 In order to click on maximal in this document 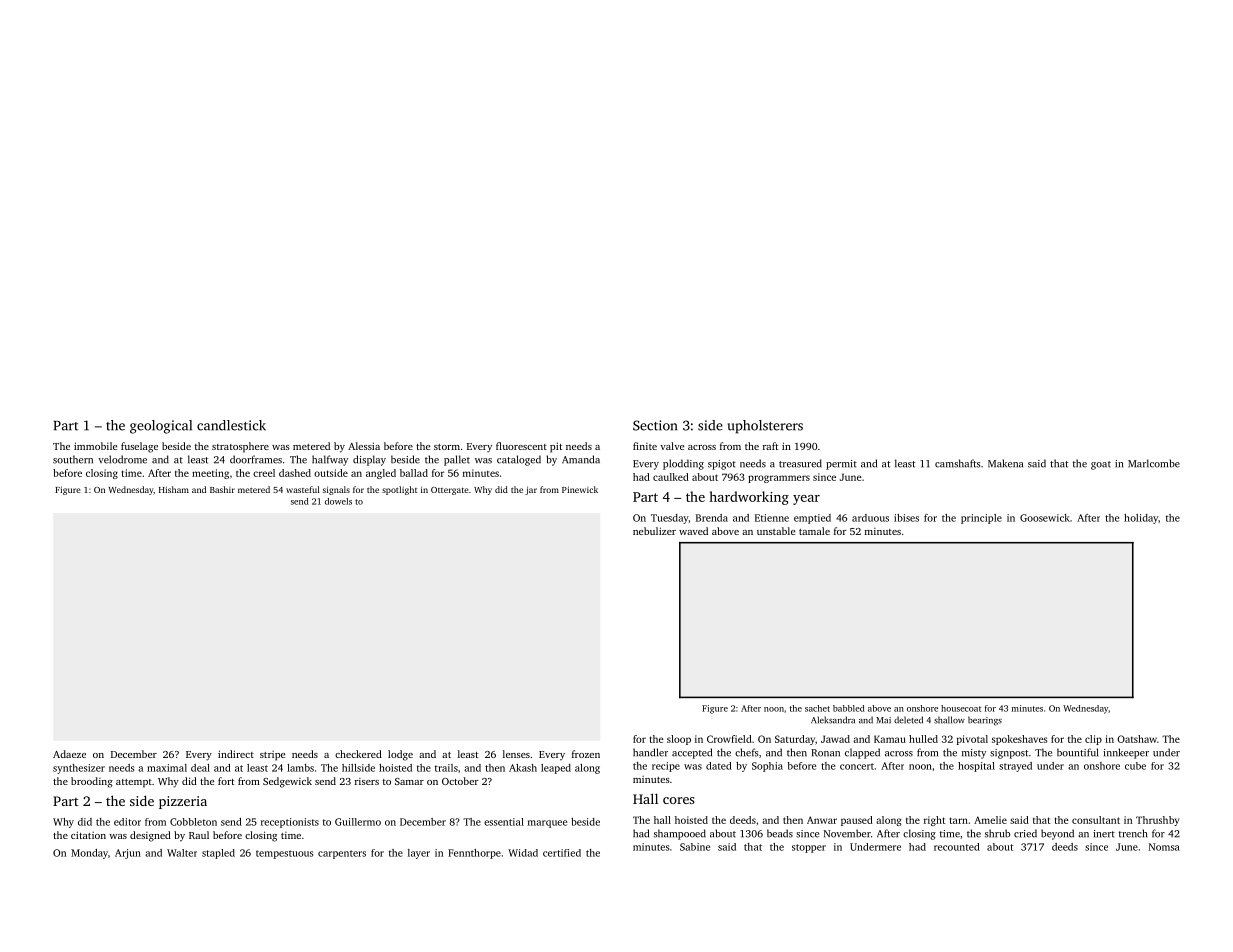, I will do `click(167, 768)`.
